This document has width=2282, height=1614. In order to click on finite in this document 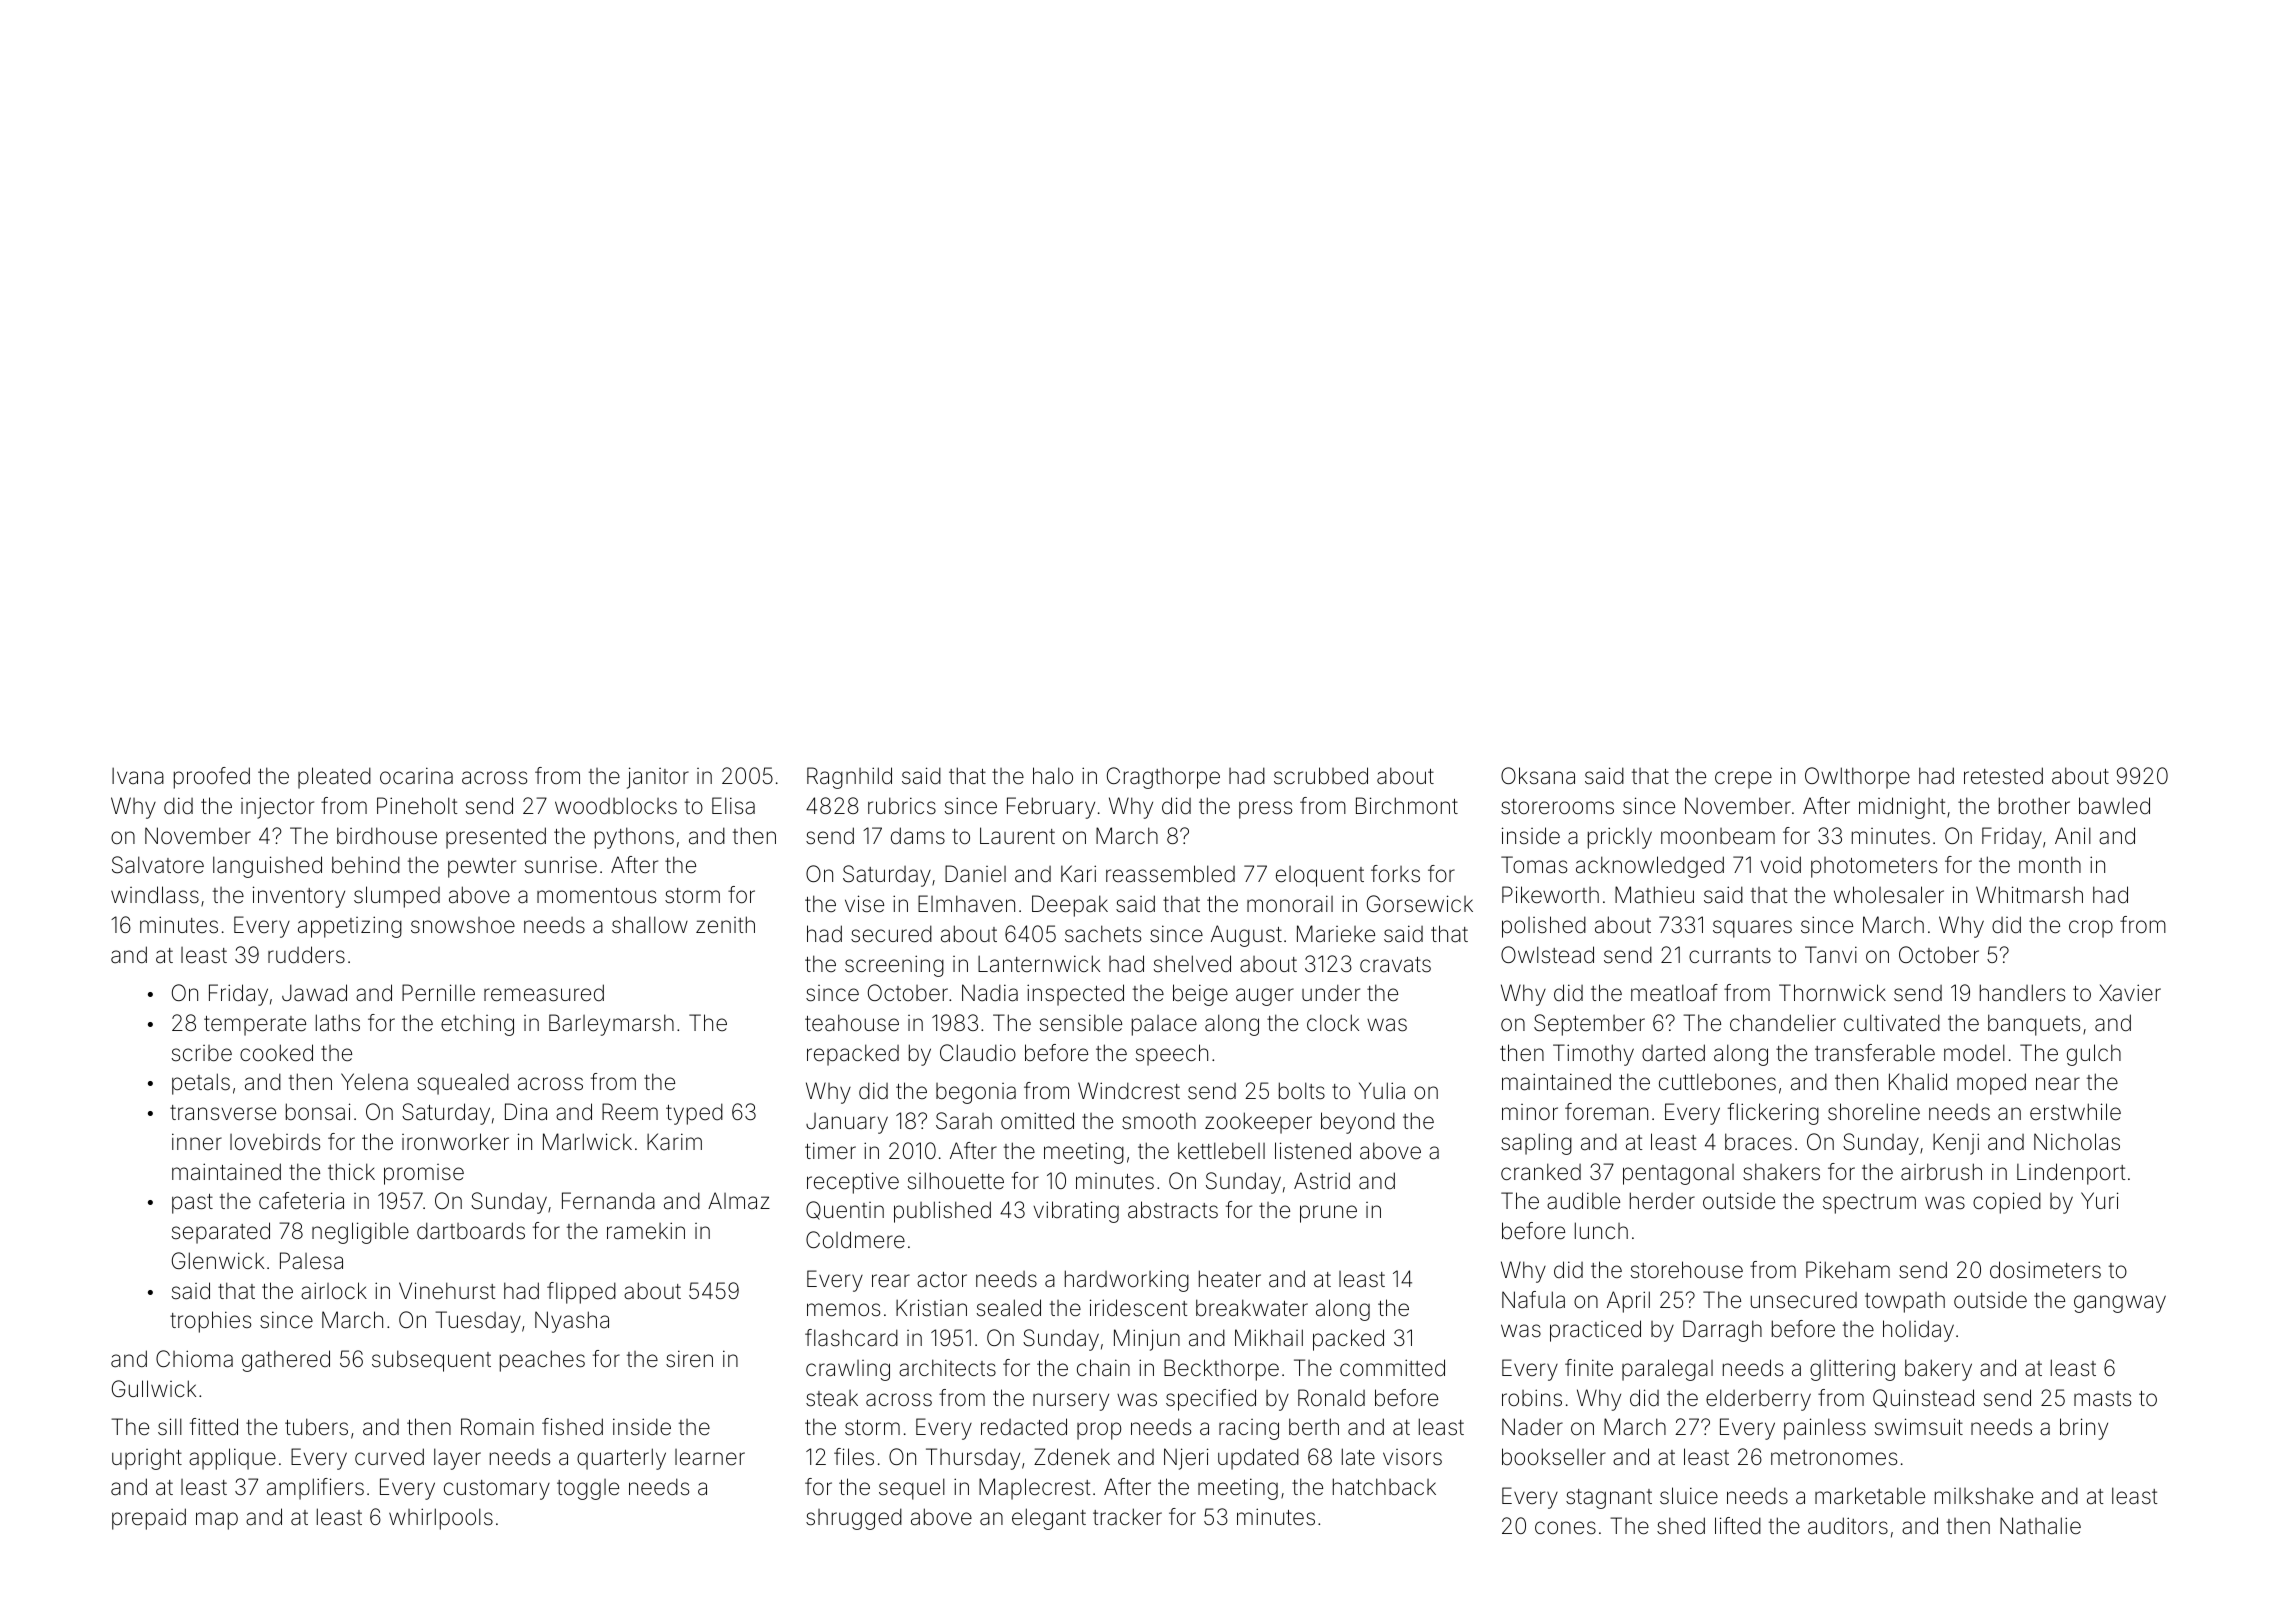, I will do `click(1589, 1367)`.
